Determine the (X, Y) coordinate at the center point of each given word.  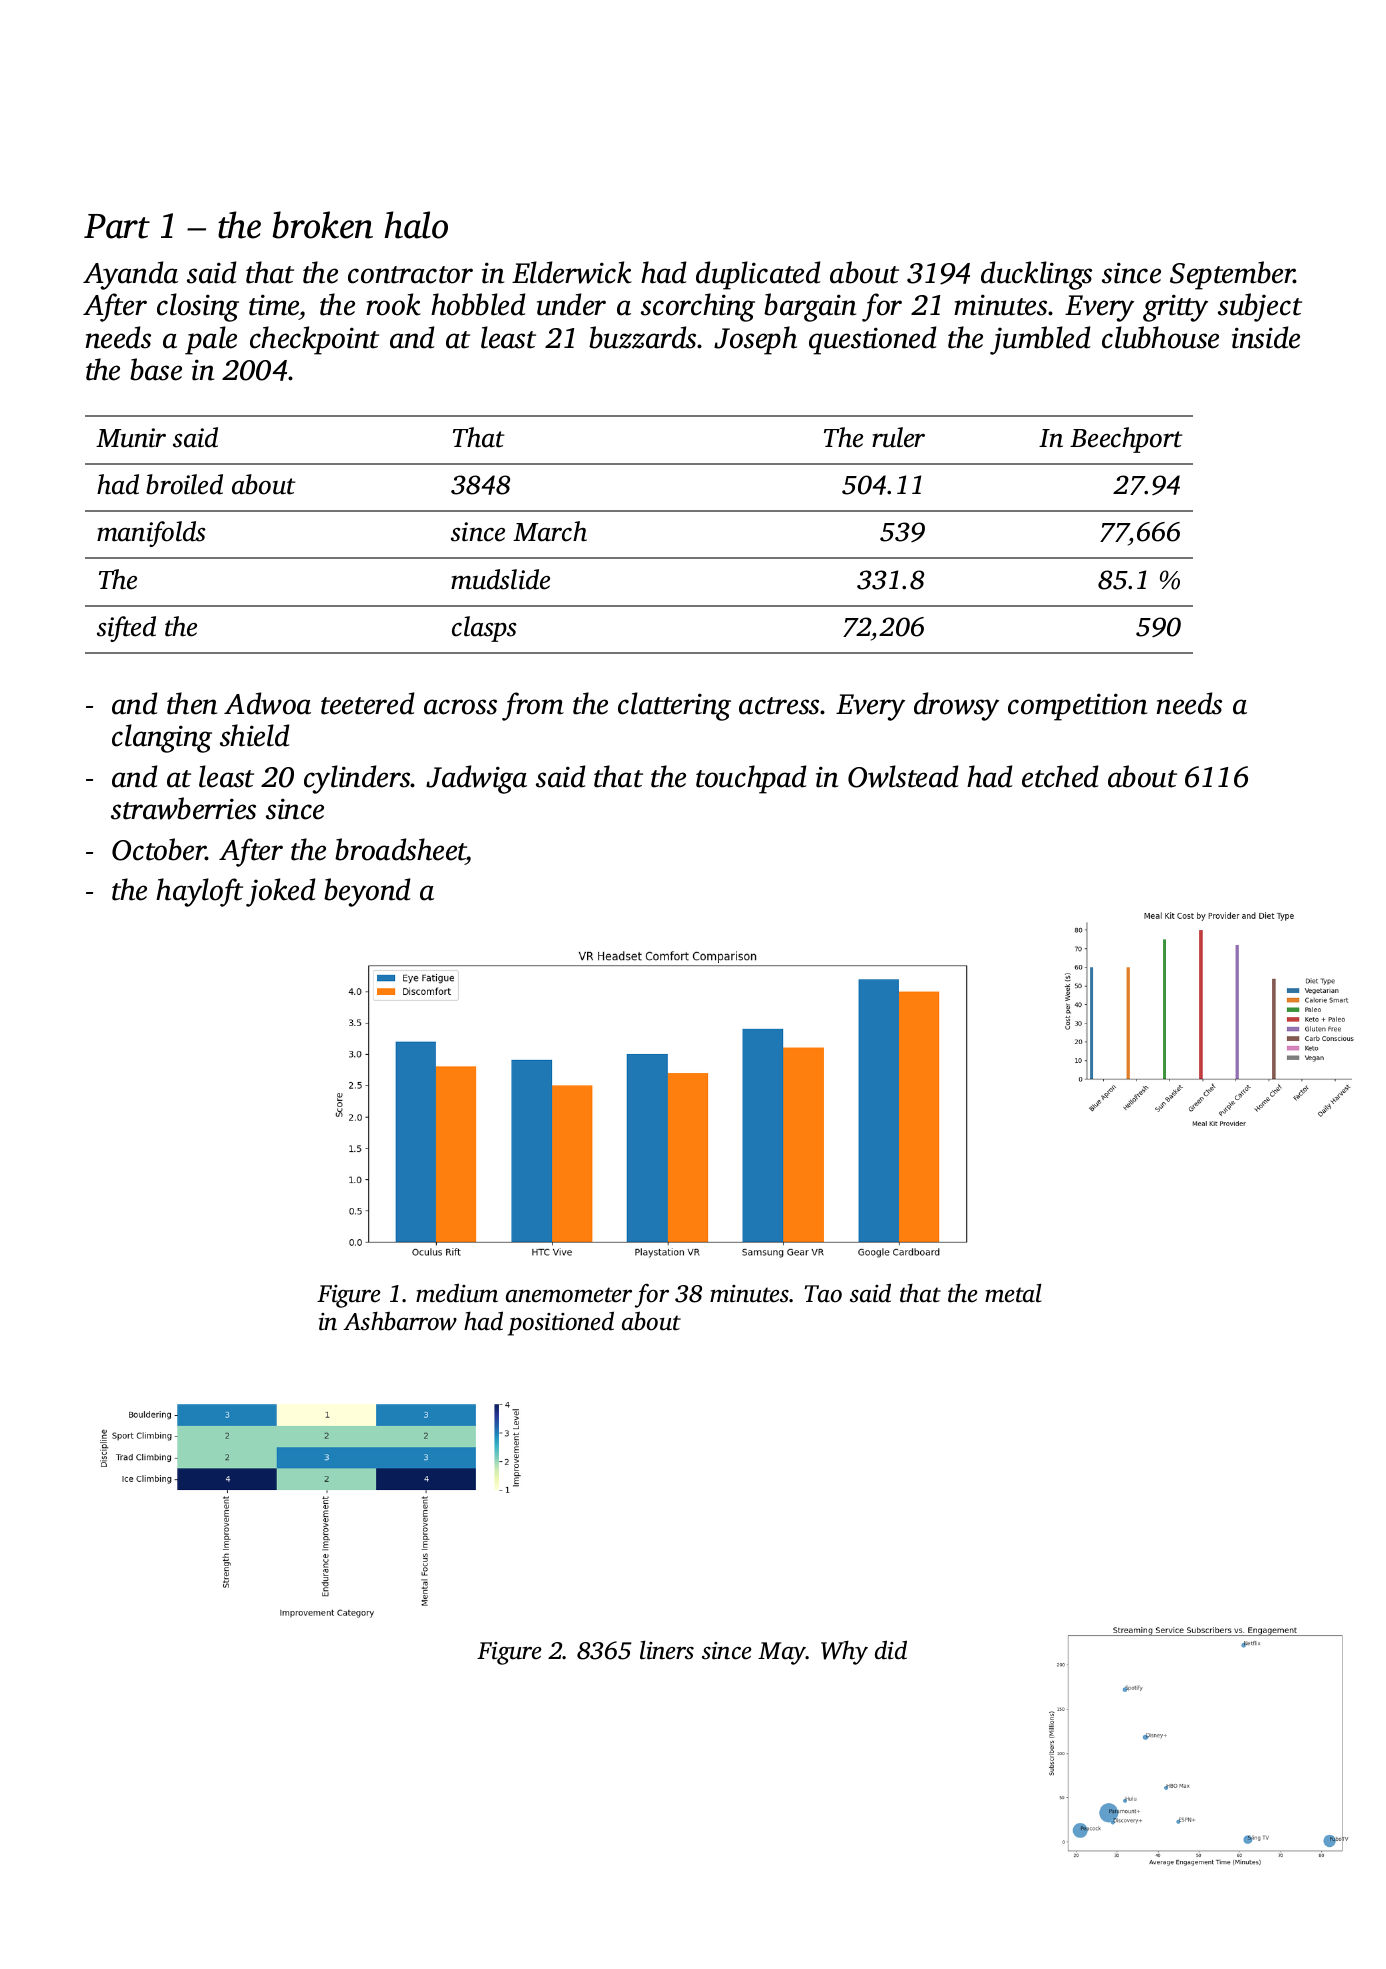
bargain (810, 307)
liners (667, 1650)
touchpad (751, 779)
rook (393, 304)
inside (1266, 337)
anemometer (569, 1295)
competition (1077, 707)
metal (1013, 1293)
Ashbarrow (400, 1321)
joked (280, 892)
